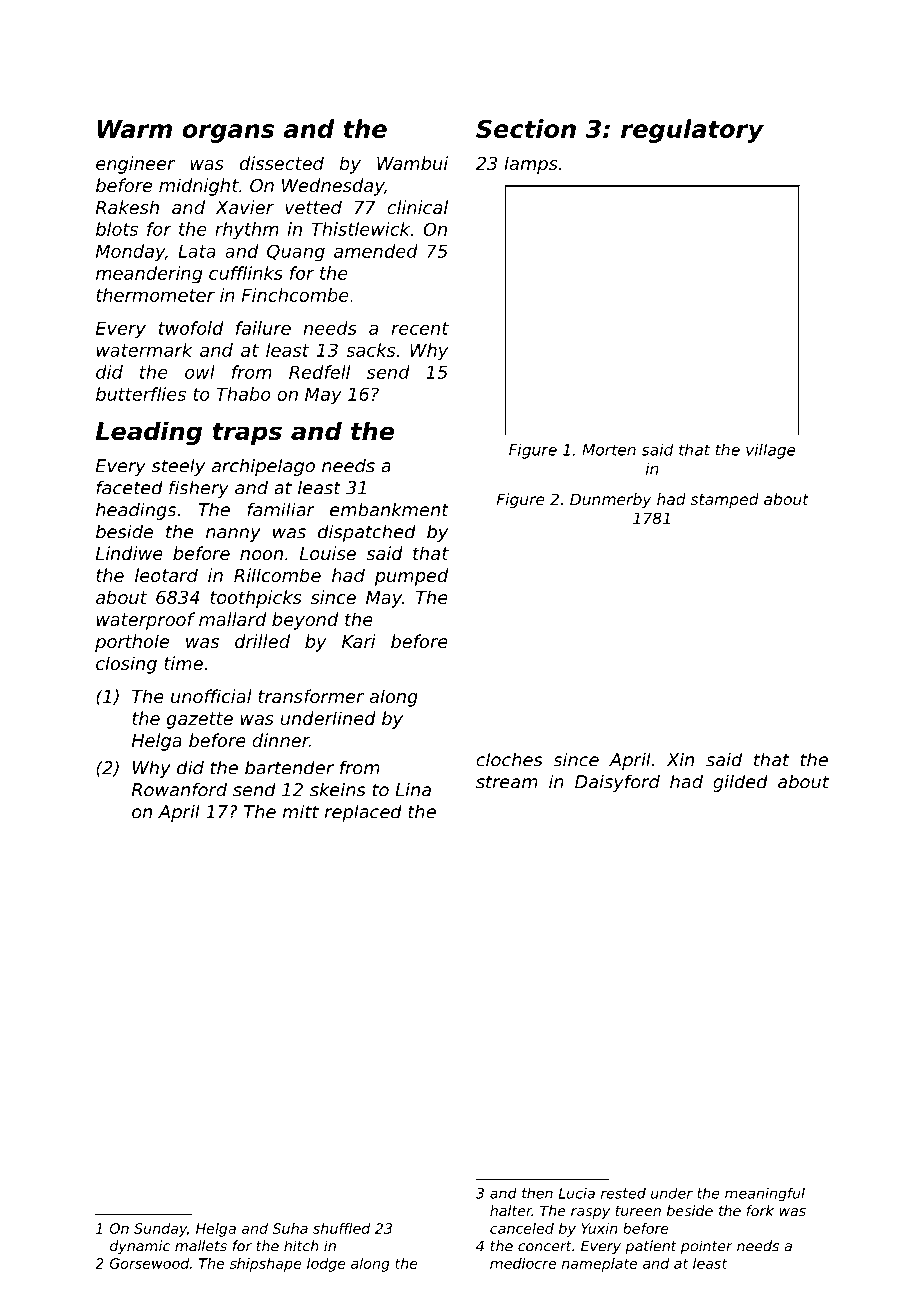 This page has width=924, height=1308. Describe the element at coordinates (179, 789) in the page. I see `Rowanford` at that location.
